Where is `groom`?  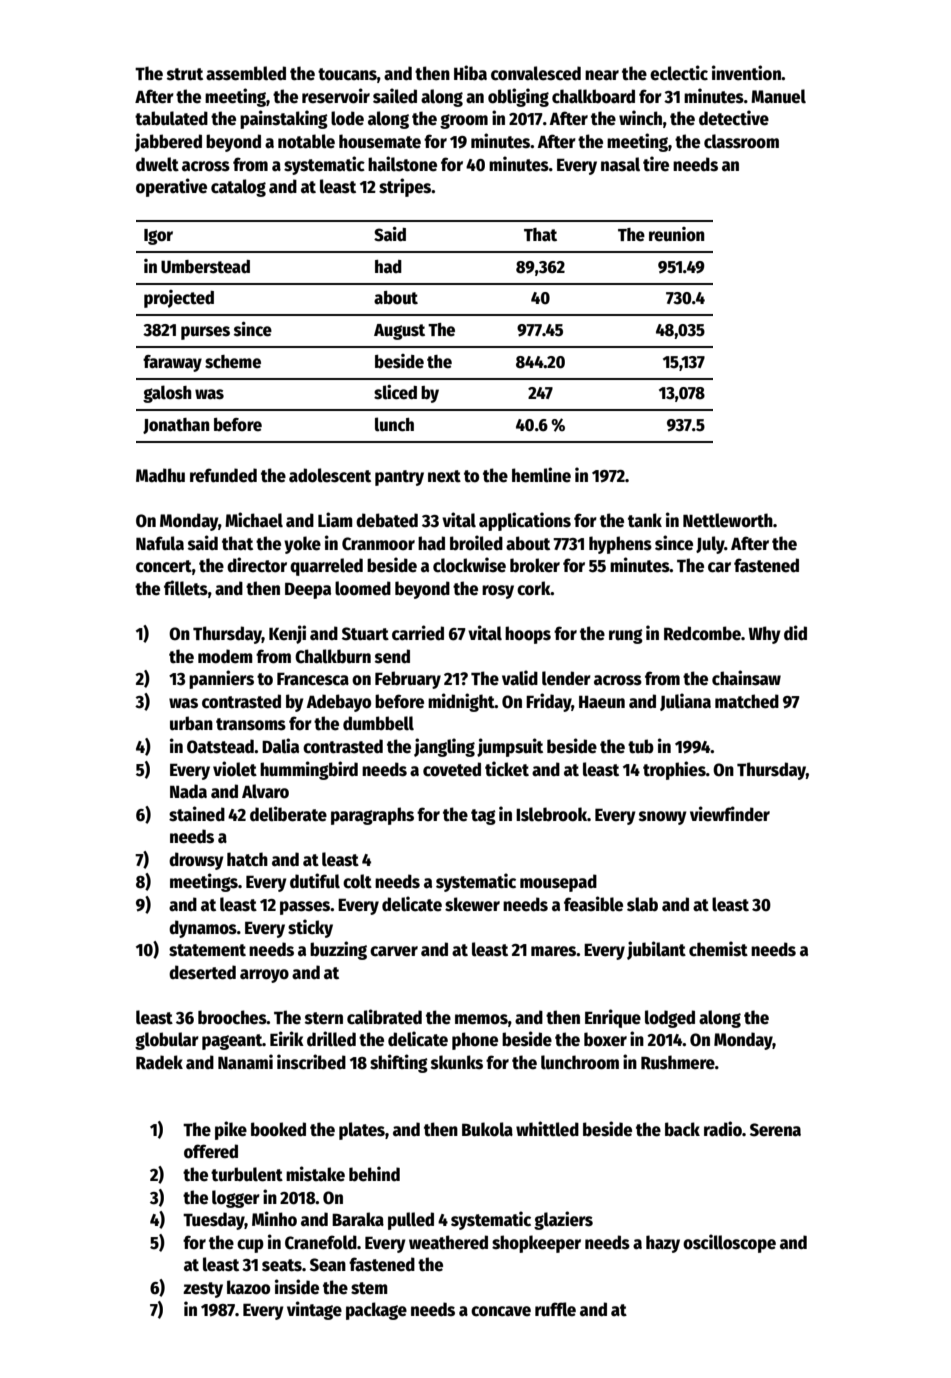
groom is located at coordinates (464, 121).
